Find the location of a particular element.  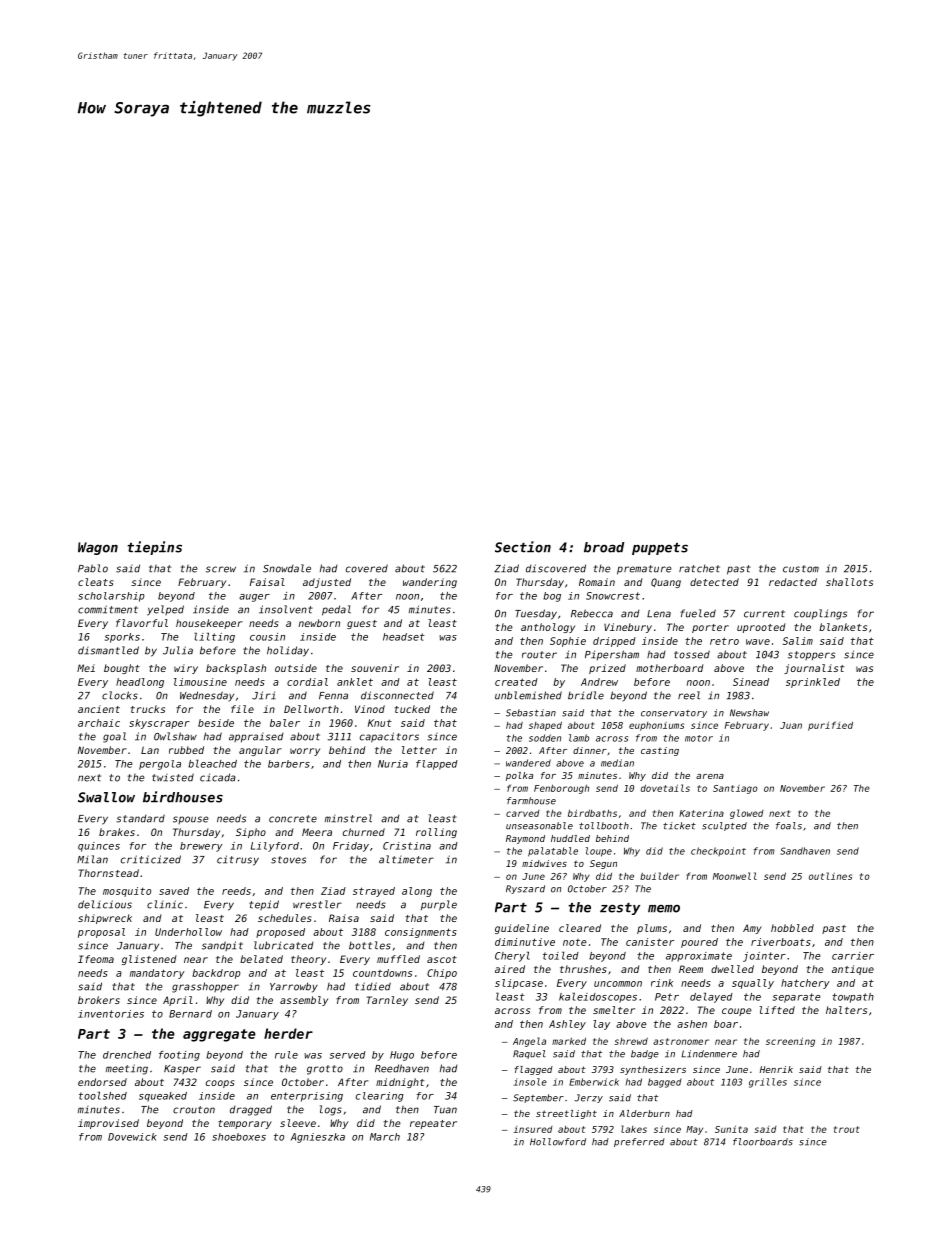

rule is located at coordinates (286, 1055).
